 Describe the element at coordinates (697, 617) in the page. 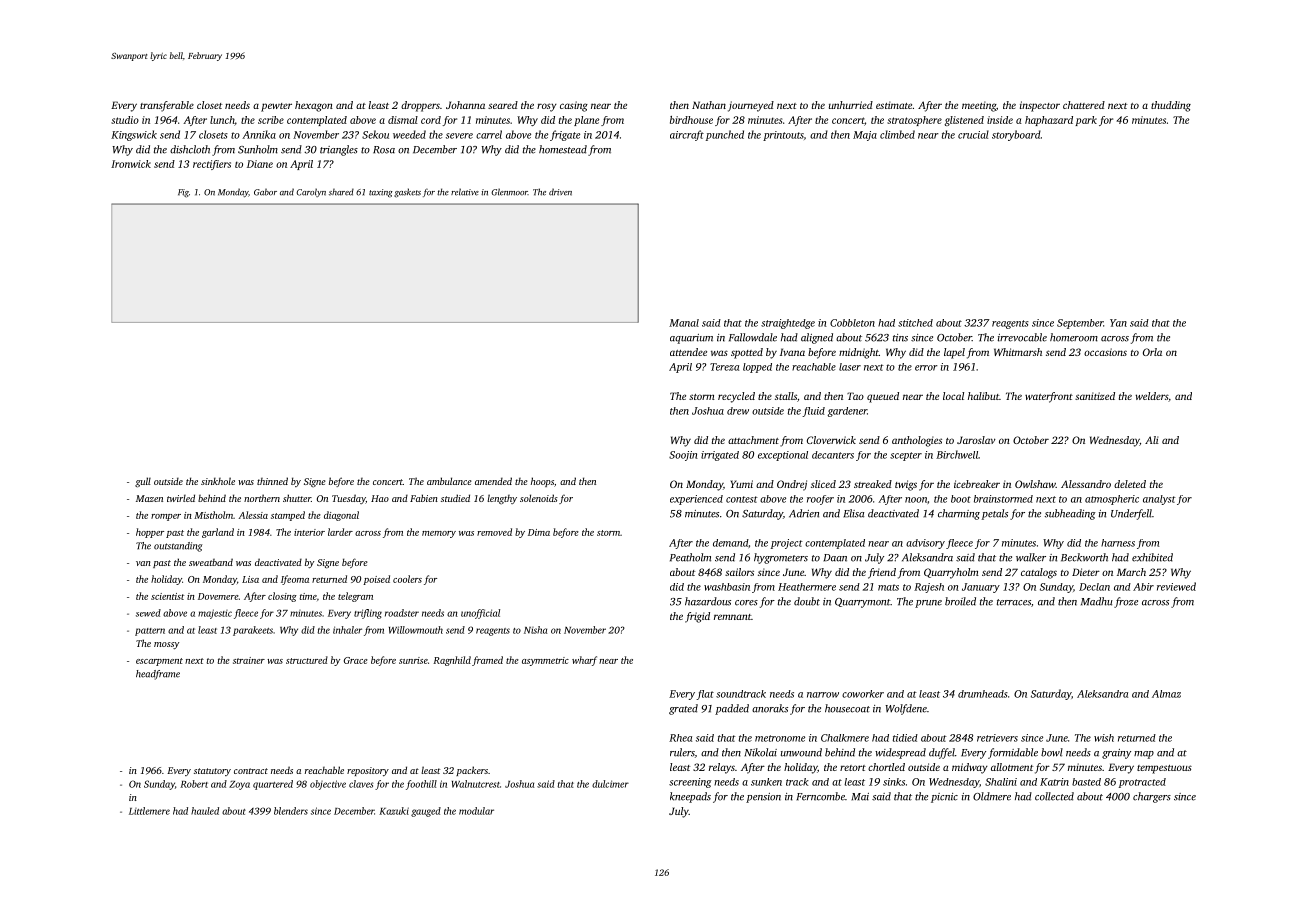

I see `frigid` at that location.
